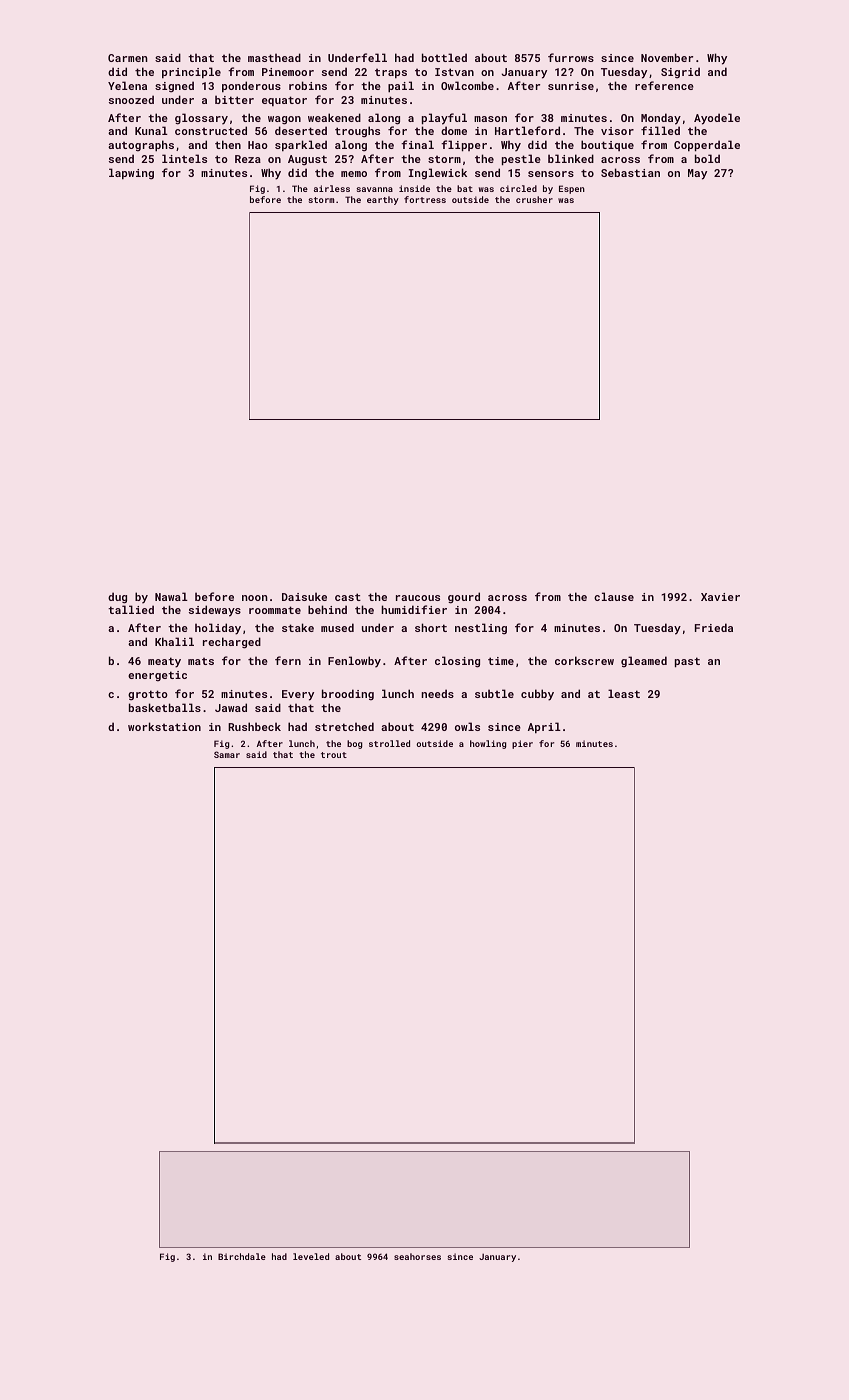 This document has width=849, height=1400. I want to click on seahorses, so click(417, 1256).
